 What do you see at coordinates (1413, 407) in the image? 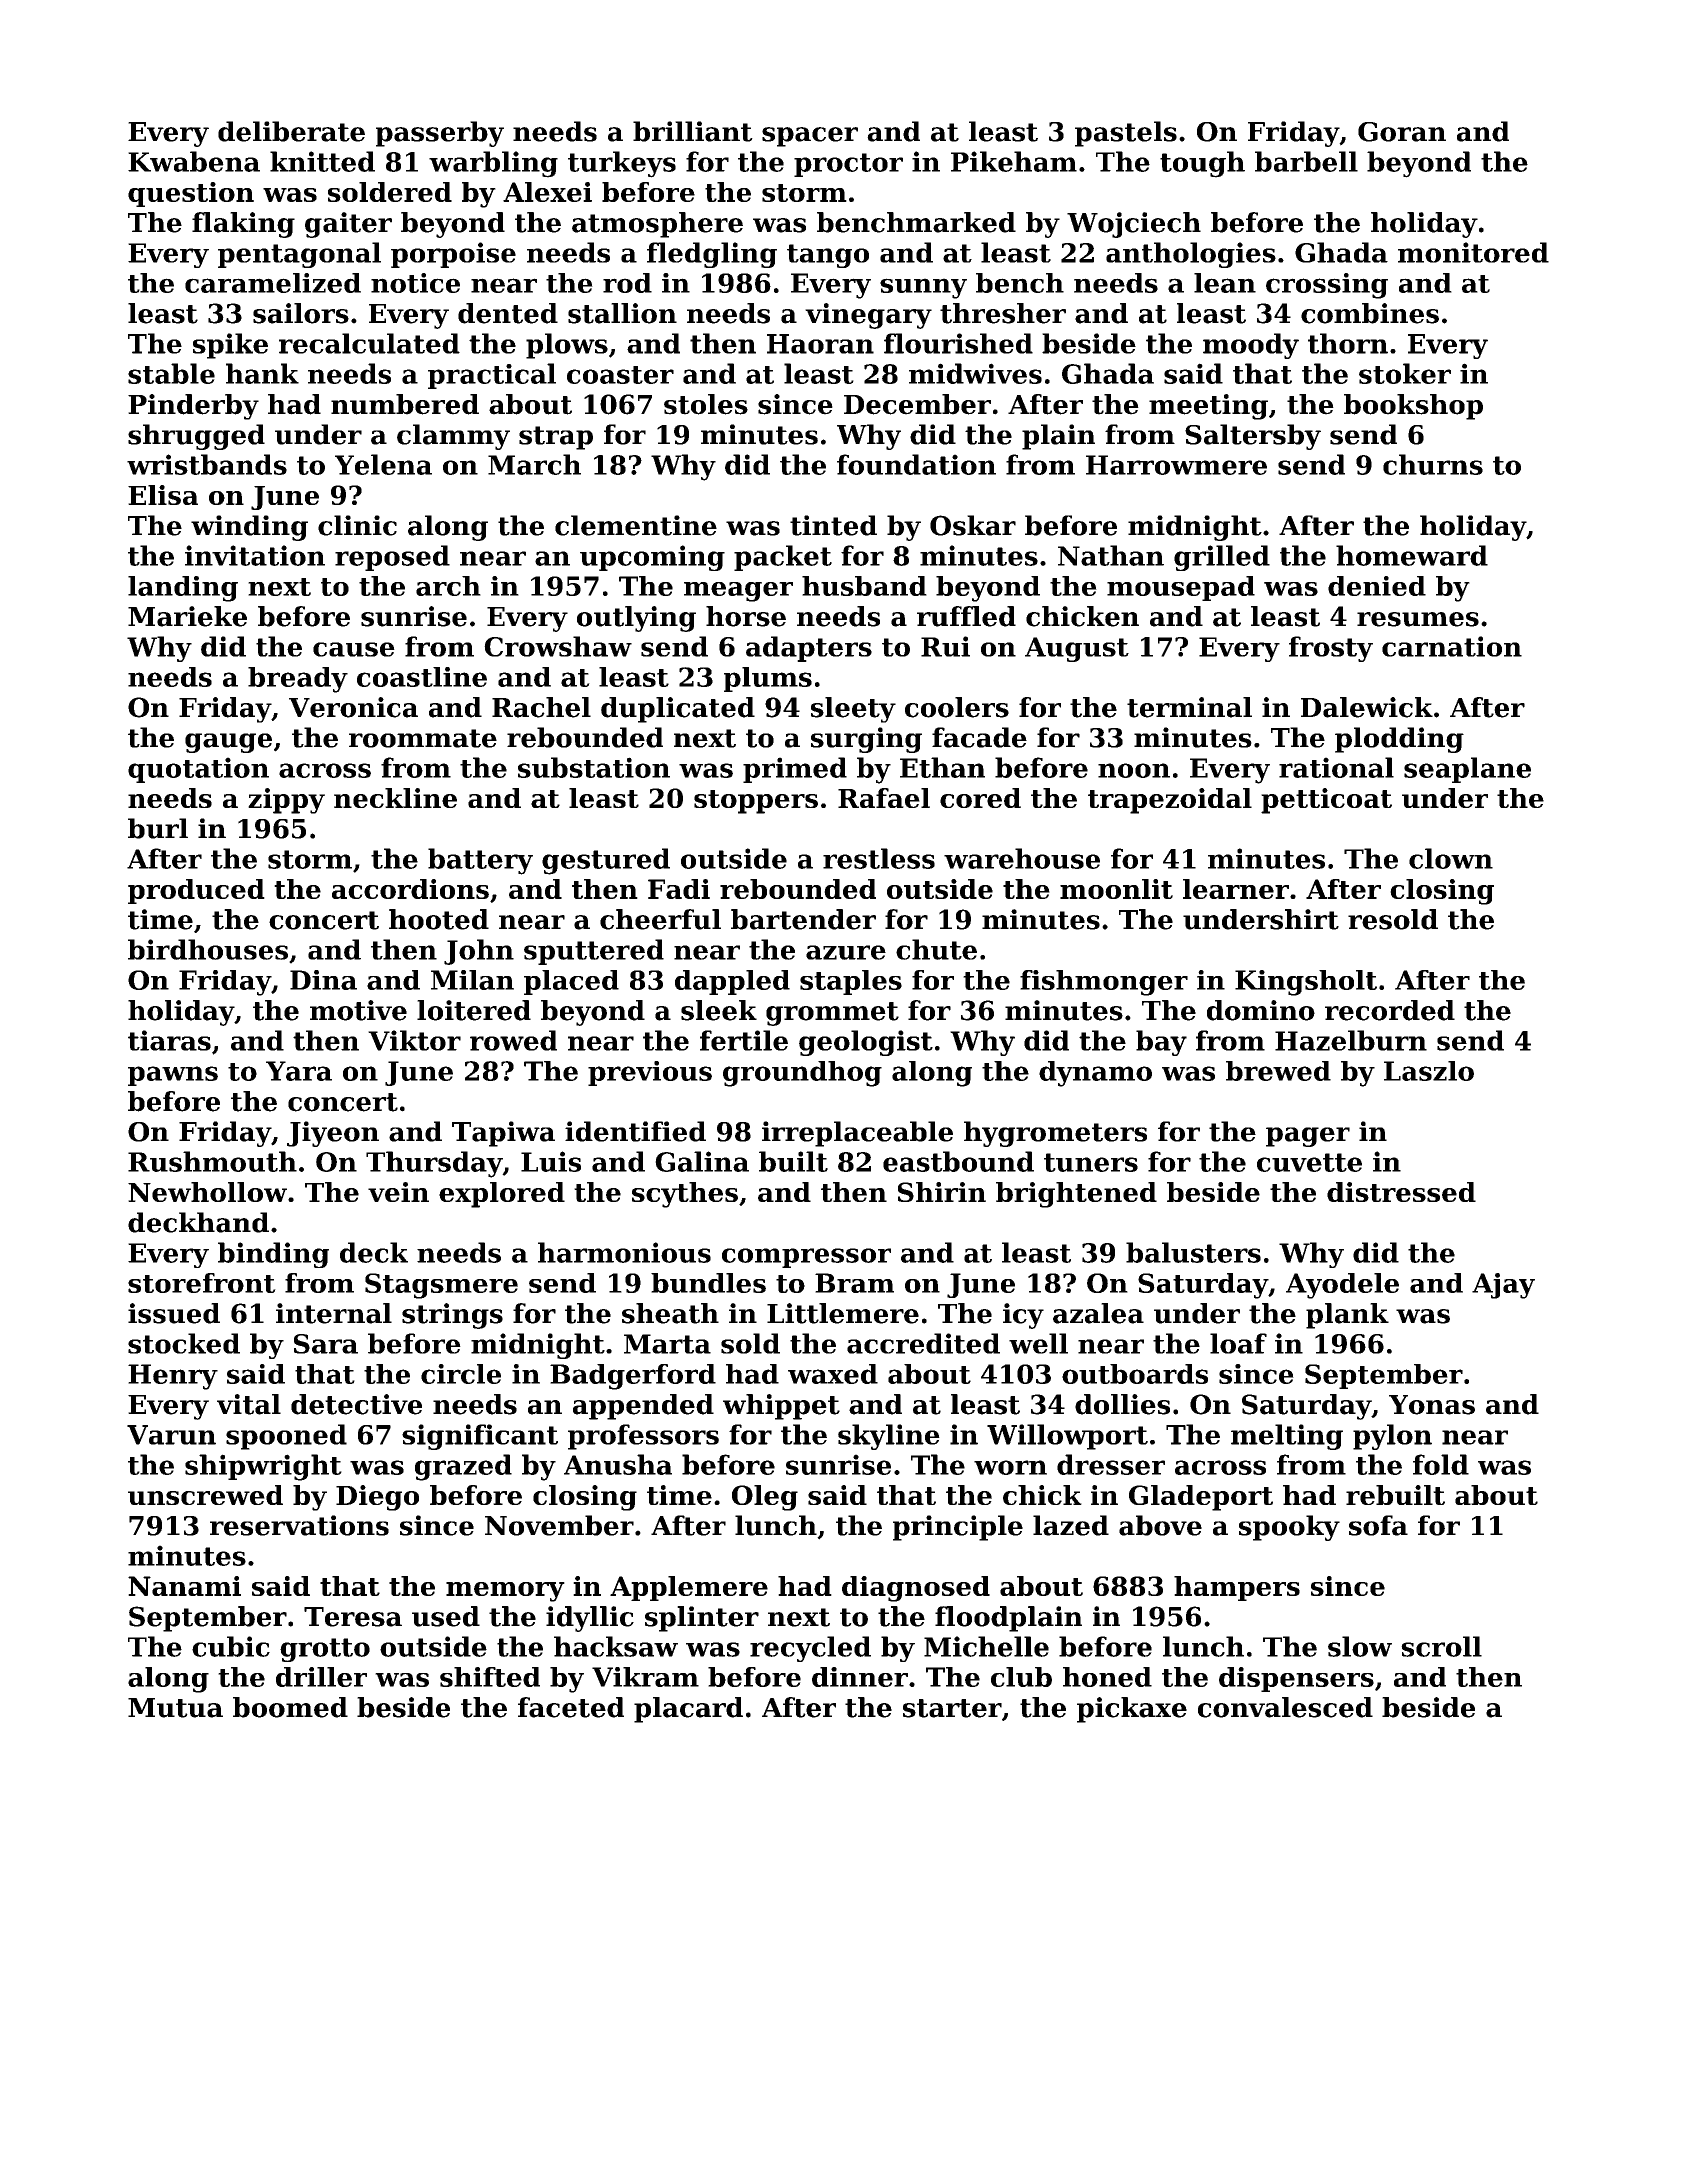
I see `bookshop` at bounding box center [1413, 407].
